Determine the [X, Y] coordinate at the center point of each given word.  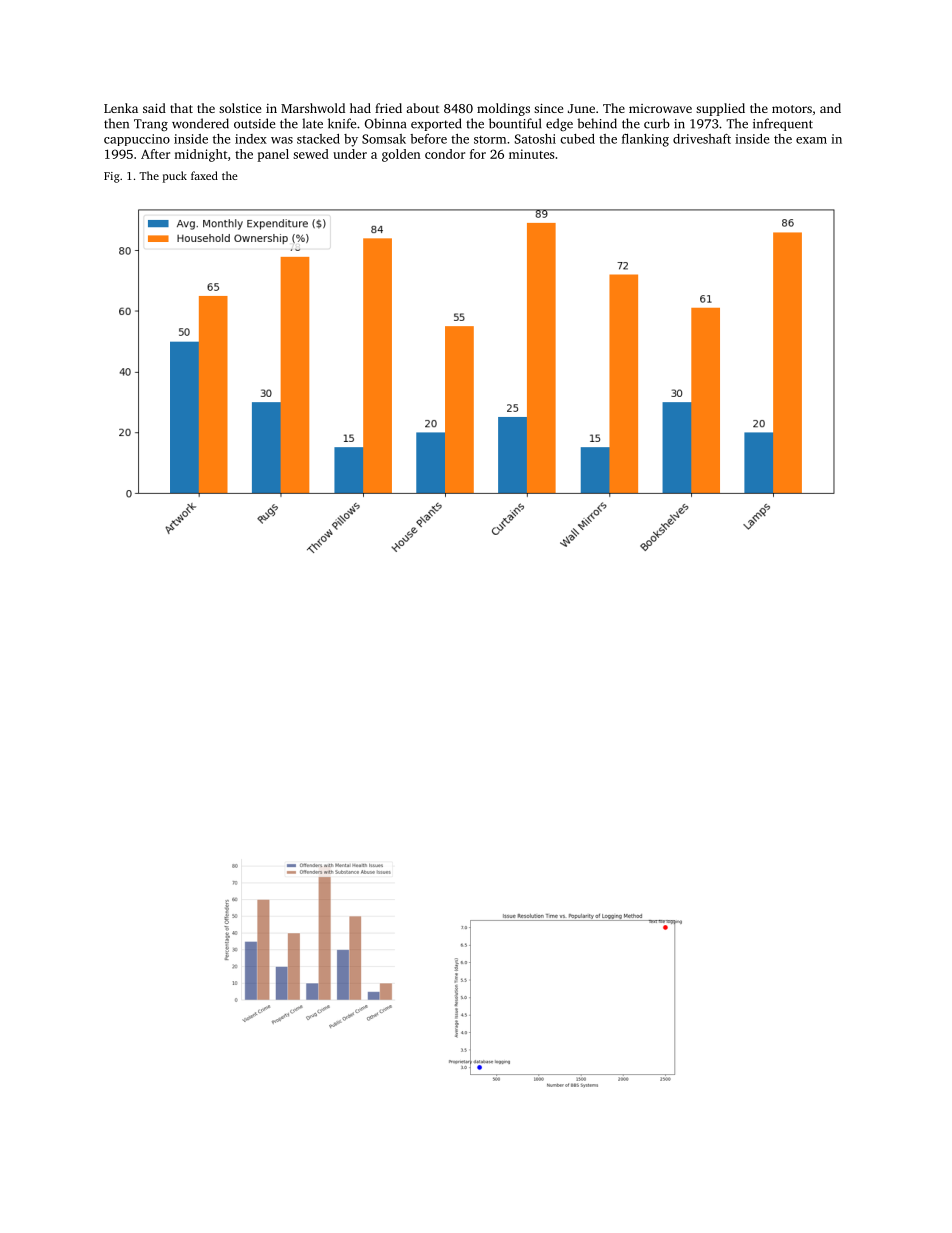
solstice [240, 108]
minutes [531, 154]
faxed [204, 175]
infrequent [783, 124]
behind [597, 123]
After [155, 154]
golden [401, 155]
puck [175, 177]
